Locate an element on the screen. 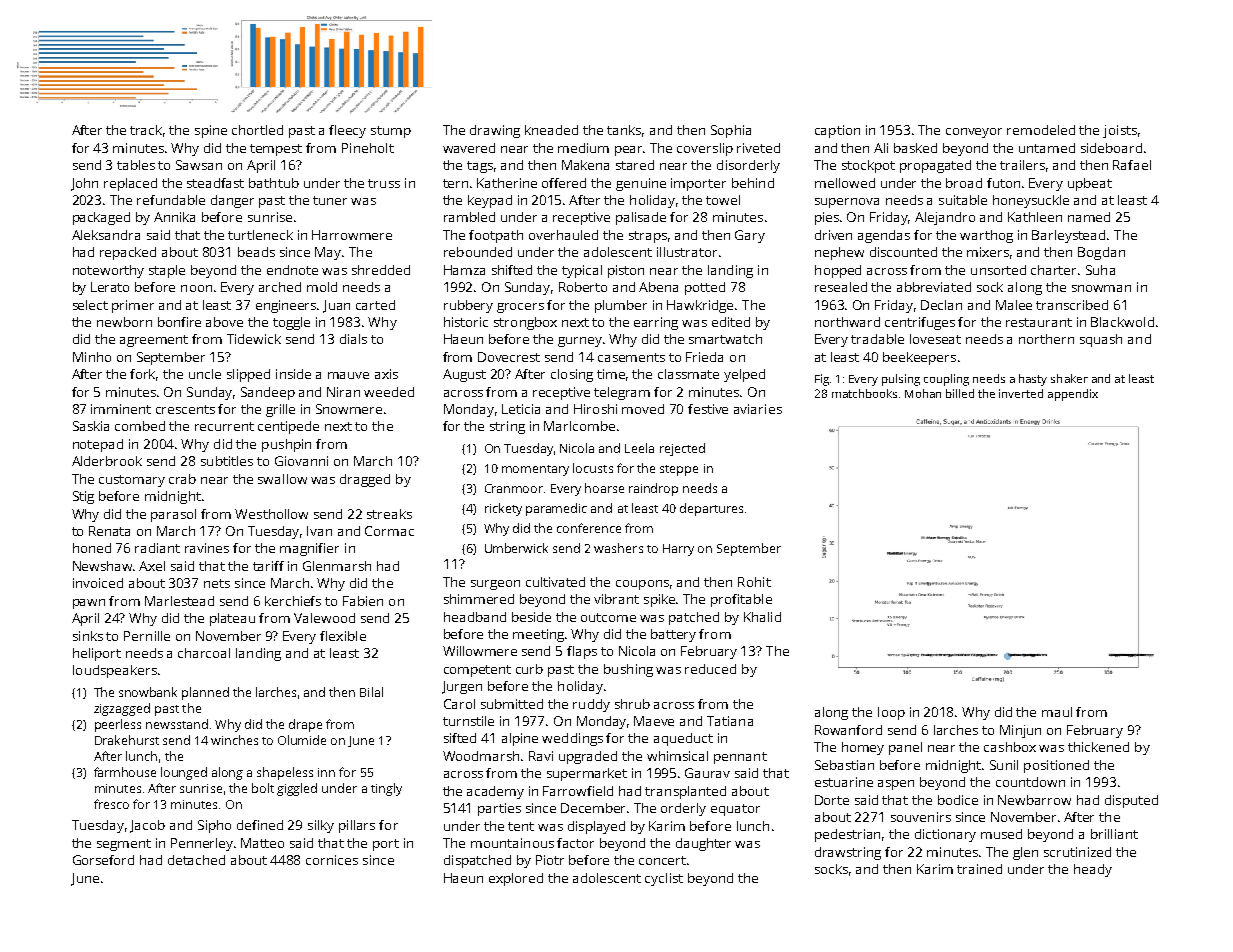 The image size is (1233, 952). joists is located at coordinates (1120, 131).
